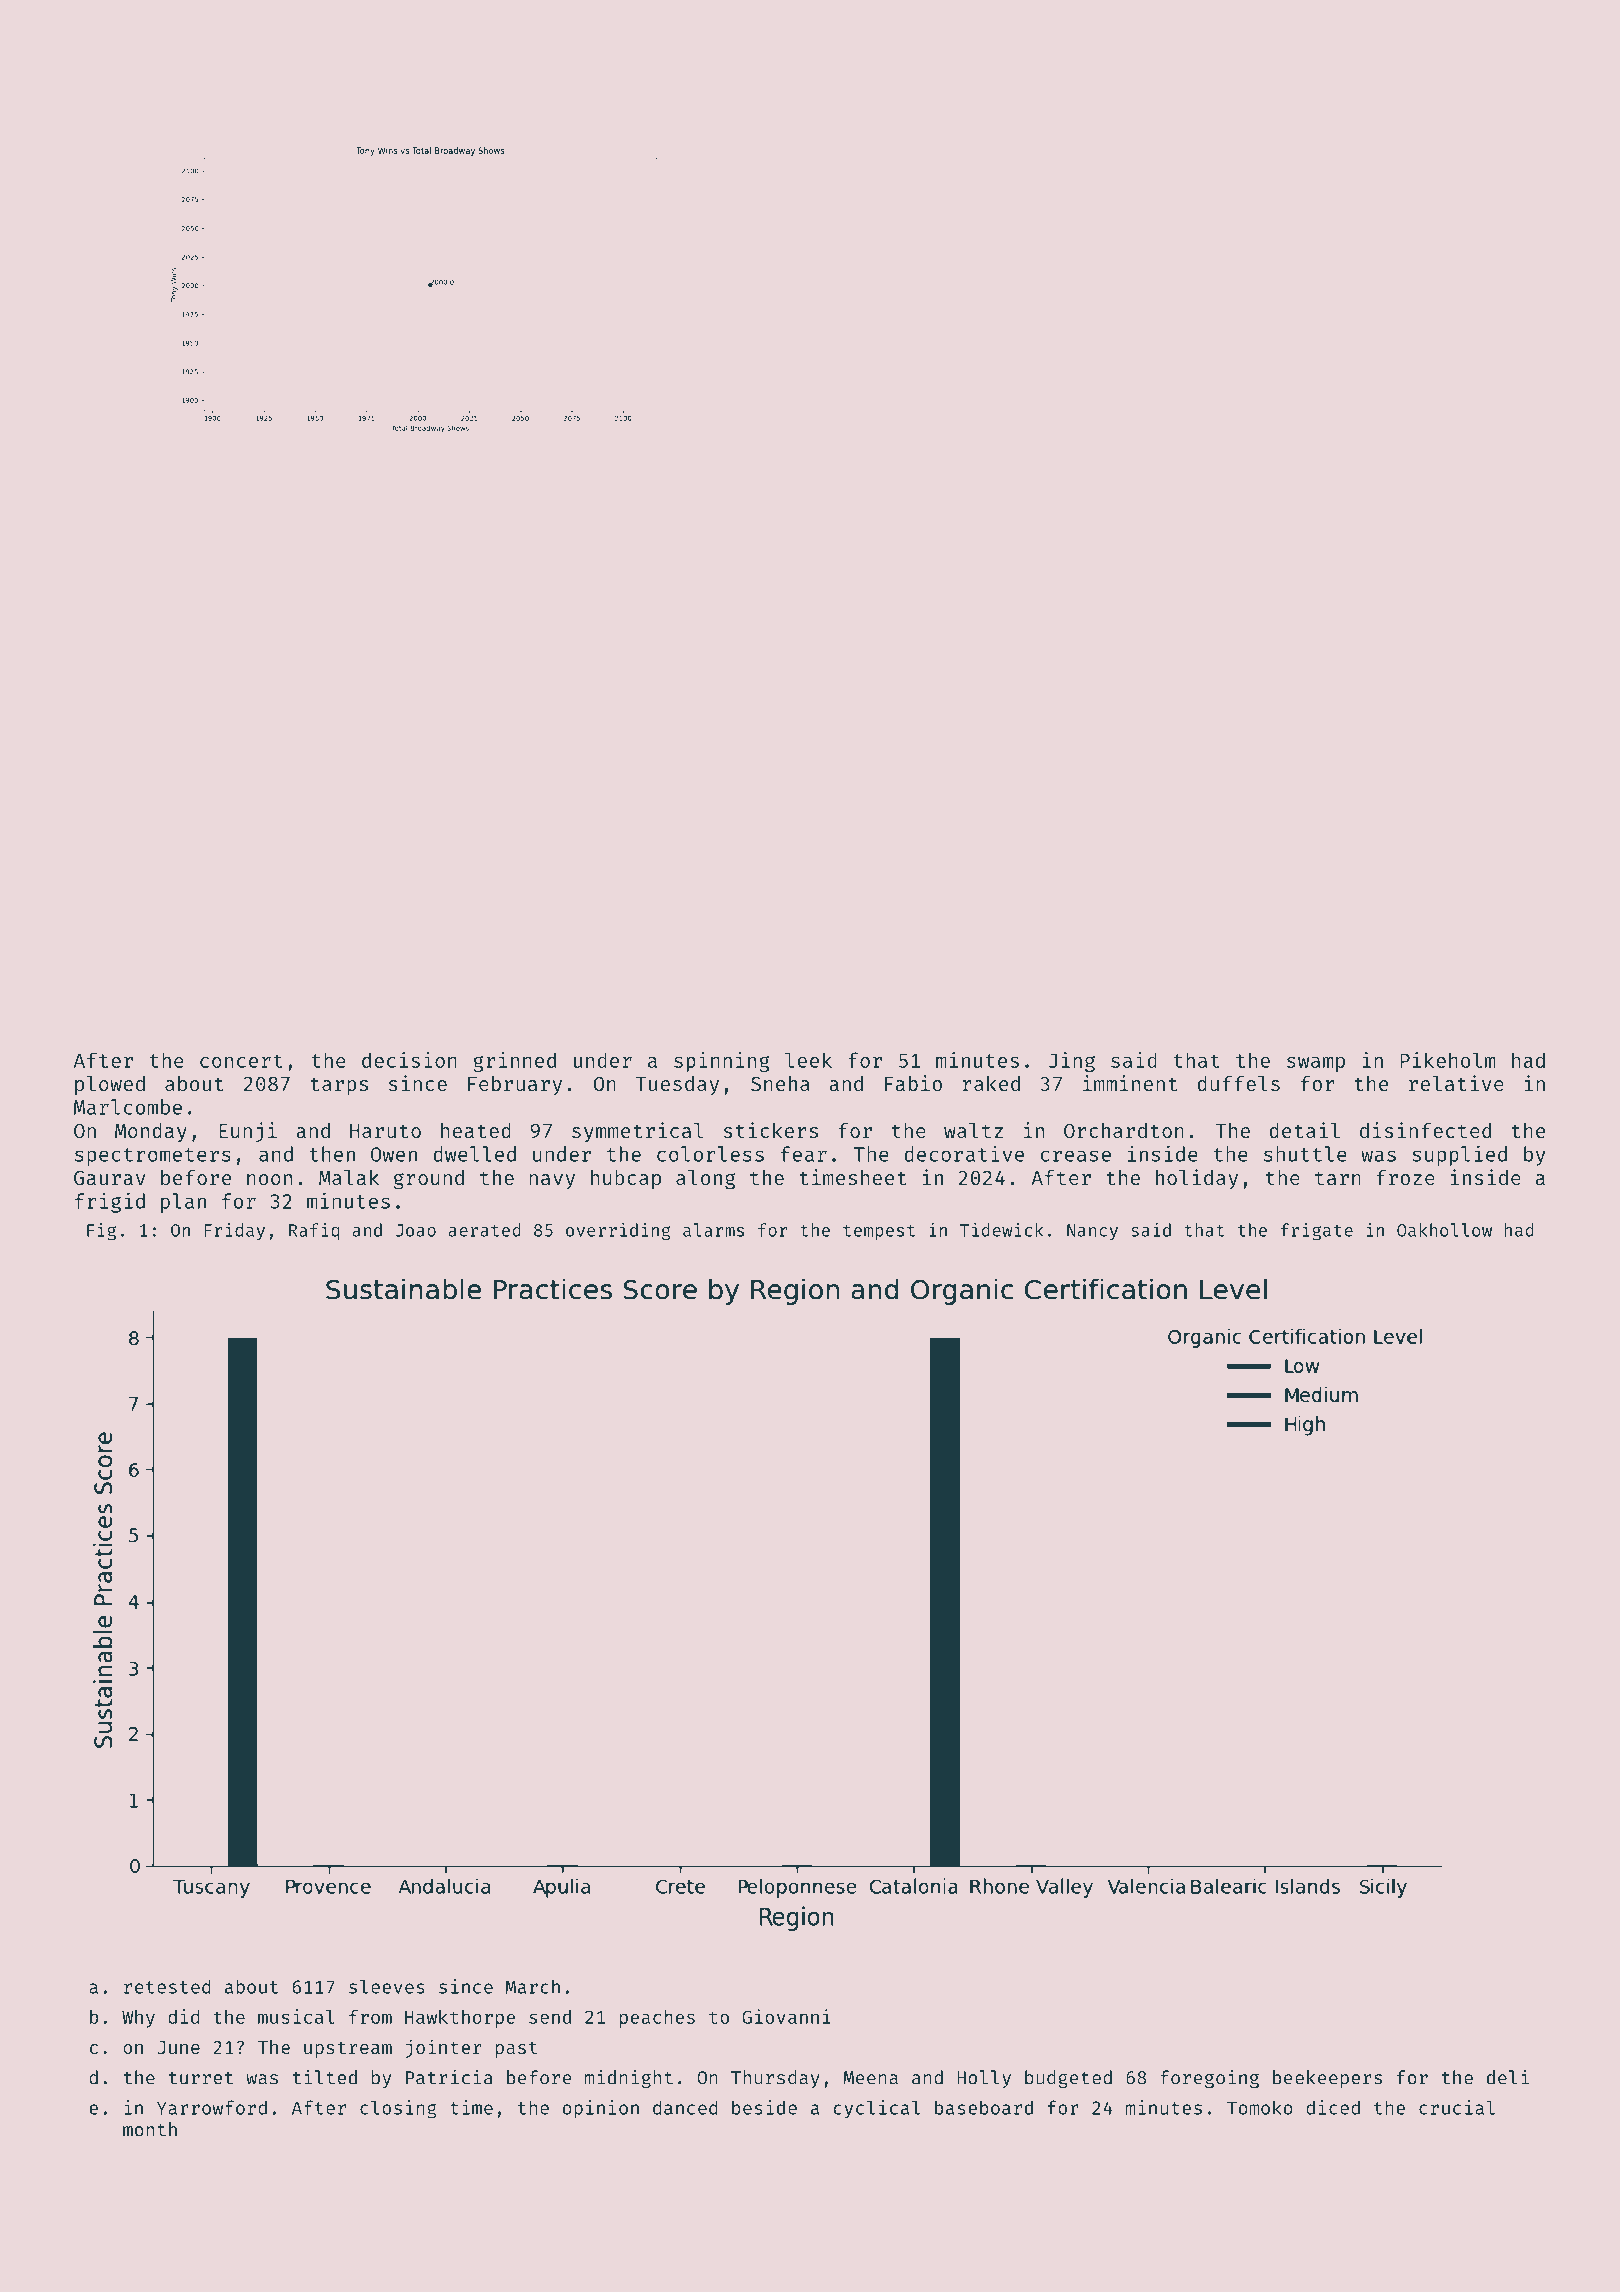 The image size is (1620, 2292). Describe the element at coordinates (1447, 1060) in the document. I see `Pikeholm` at that location.
